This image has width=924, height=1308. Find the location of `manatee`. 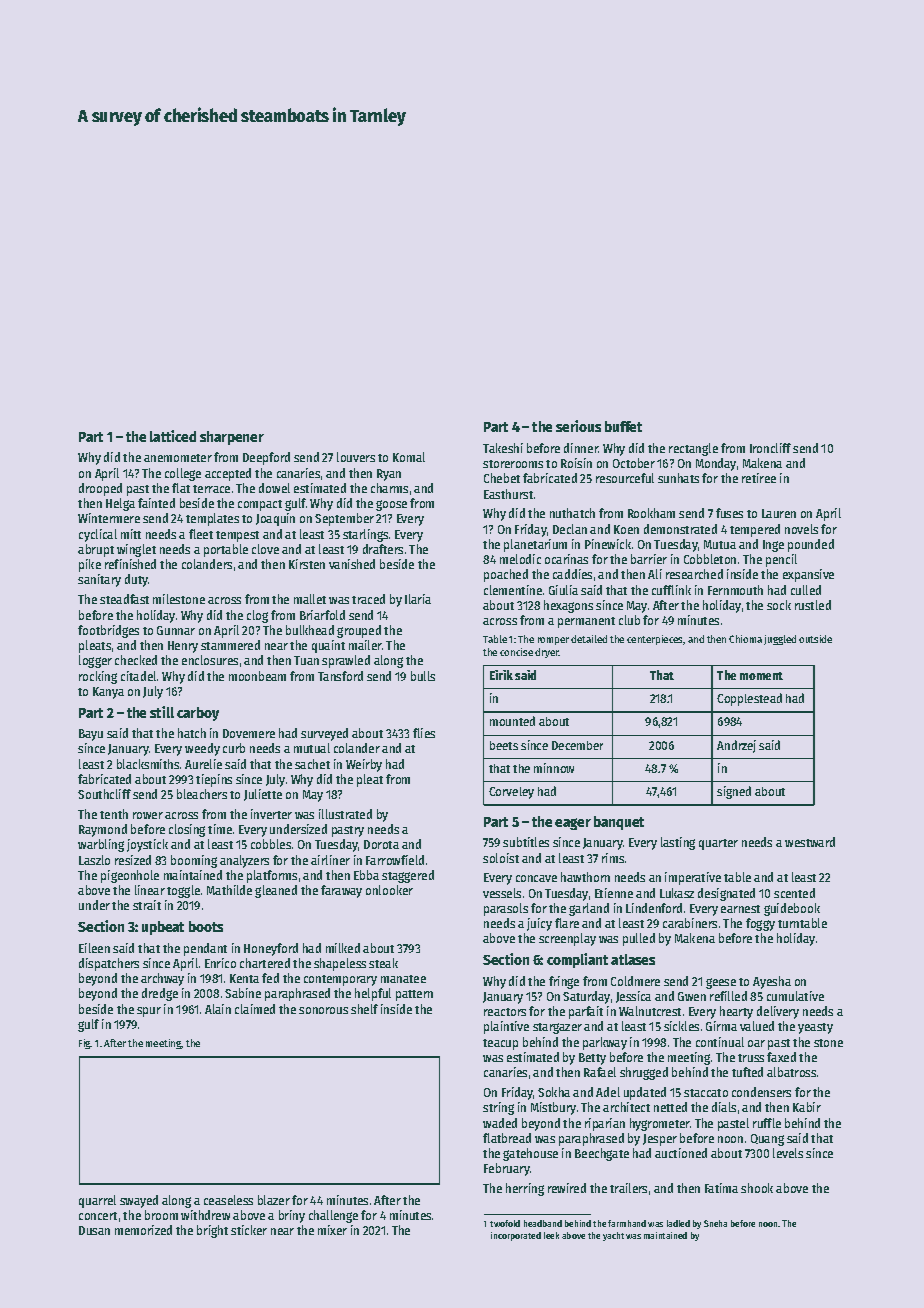

manatee is located at coordinates (403, 979).
